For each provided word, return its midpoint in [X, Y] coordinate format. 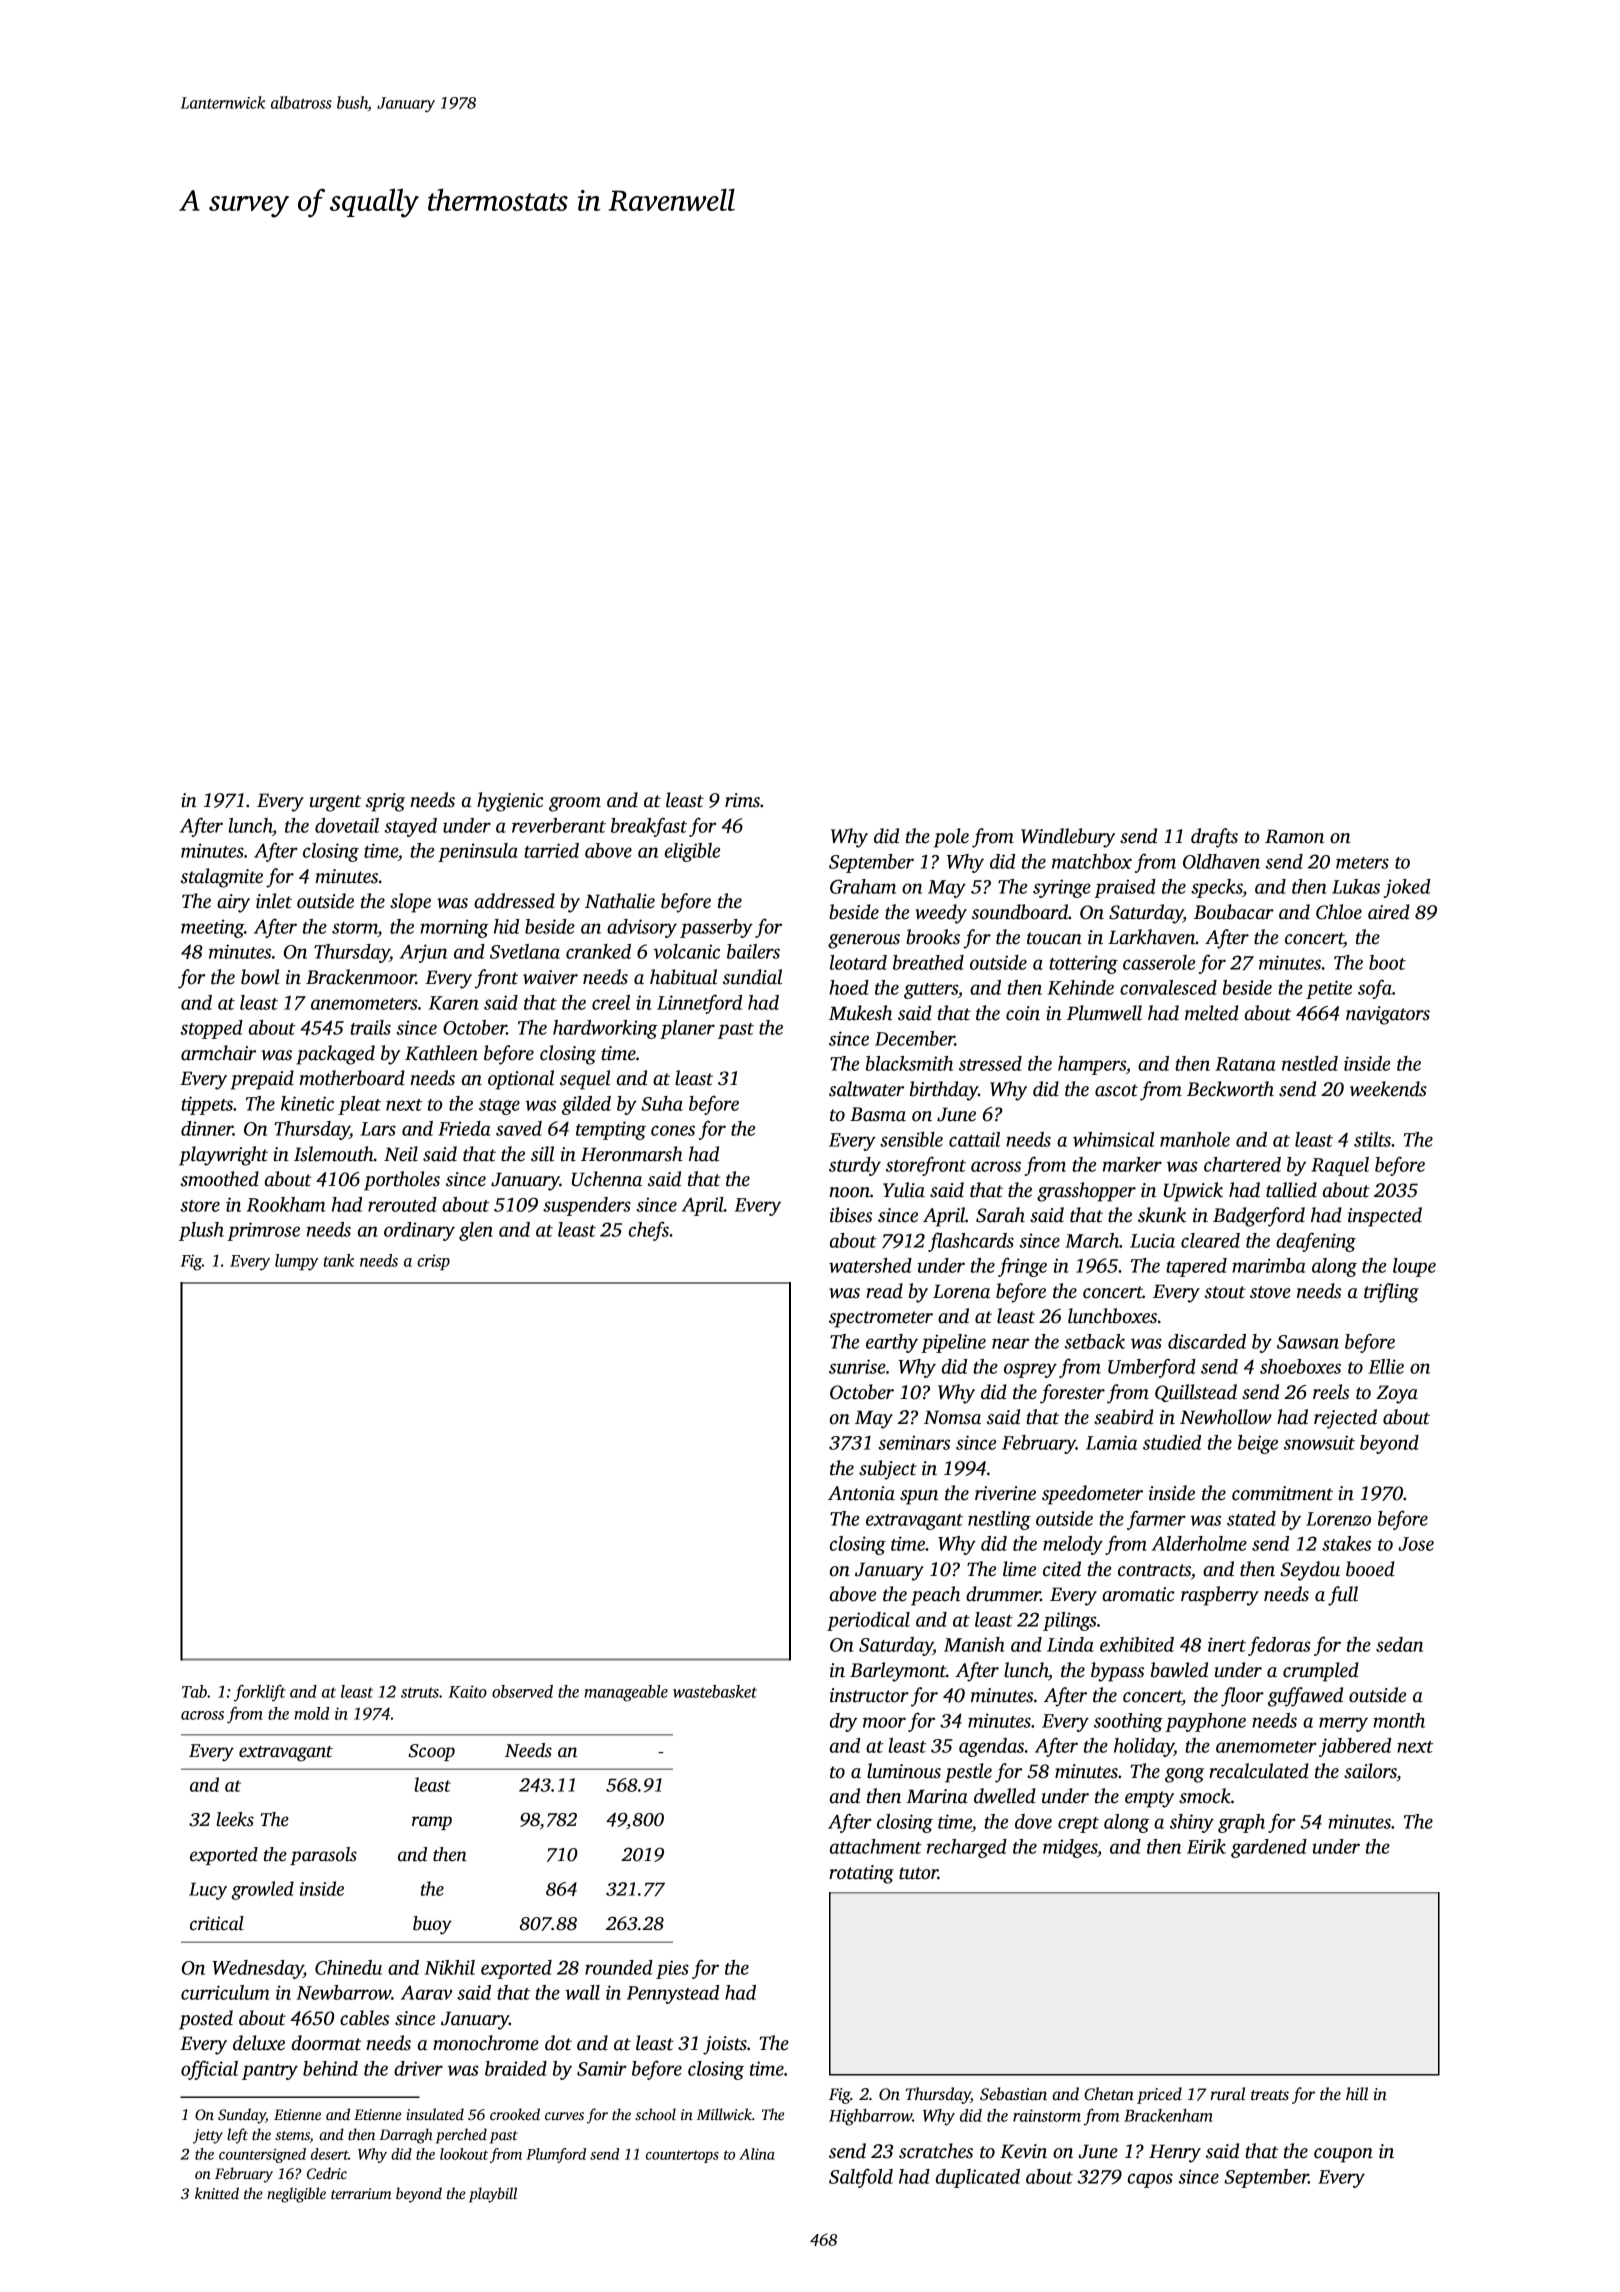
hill [1357, 2094]
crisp [433, 1262]
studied [1172, 1442]
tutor [918, 1873]
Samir [602, 2068]
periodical [868, 1621]
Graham [863, 886]
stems [292, 2135]
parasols [323, 1856]
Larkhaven [1151, 937]
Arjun [423, 953]
